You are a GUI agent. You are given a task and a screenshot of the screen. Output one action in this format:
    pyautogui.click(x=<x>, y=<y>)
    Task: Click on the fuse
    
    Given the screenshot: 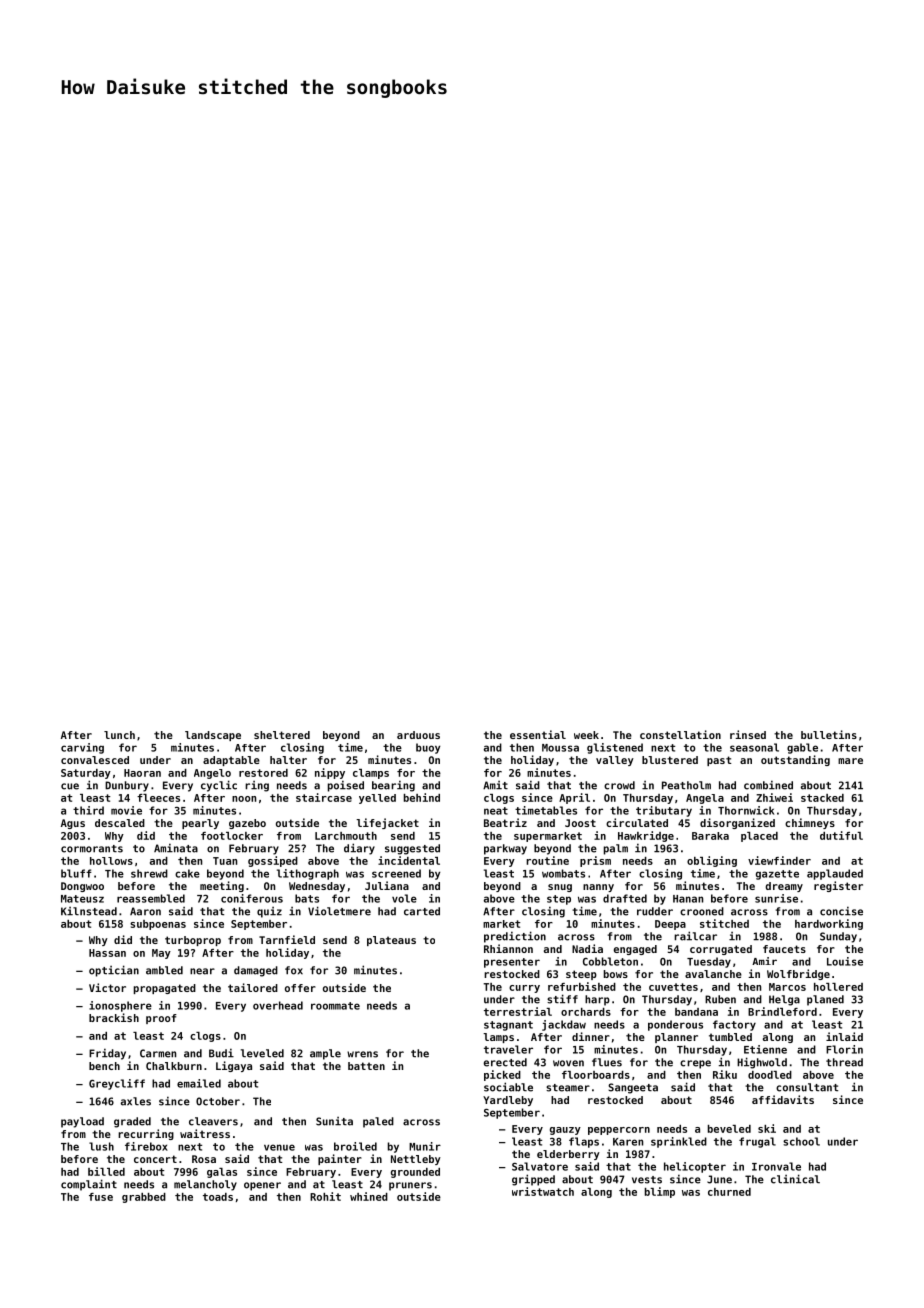 What is the action you would take?
    pyautogui.click(x=101, y=1197)
